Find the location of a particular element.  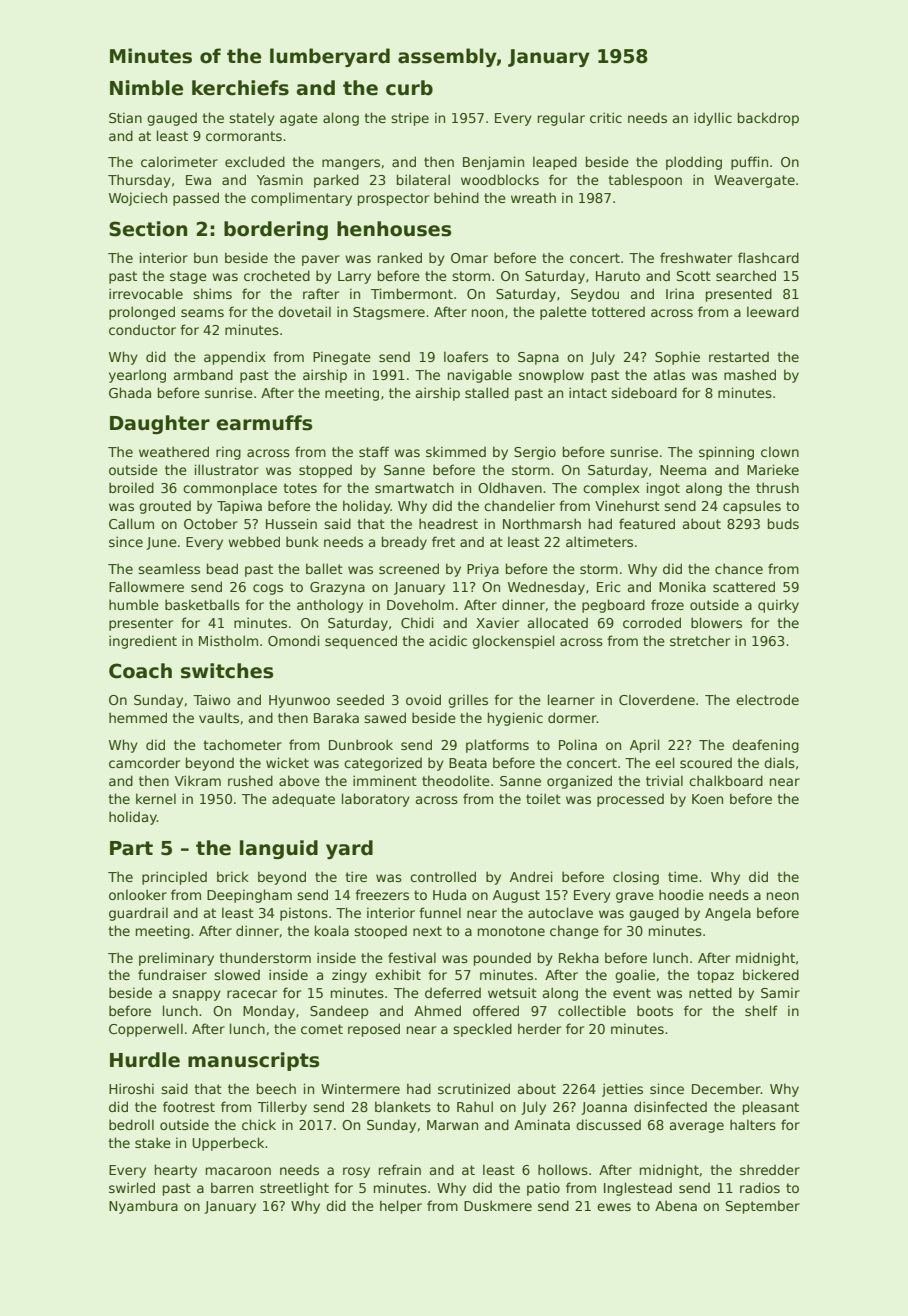

deferred is located at coordinates (453, 992).
